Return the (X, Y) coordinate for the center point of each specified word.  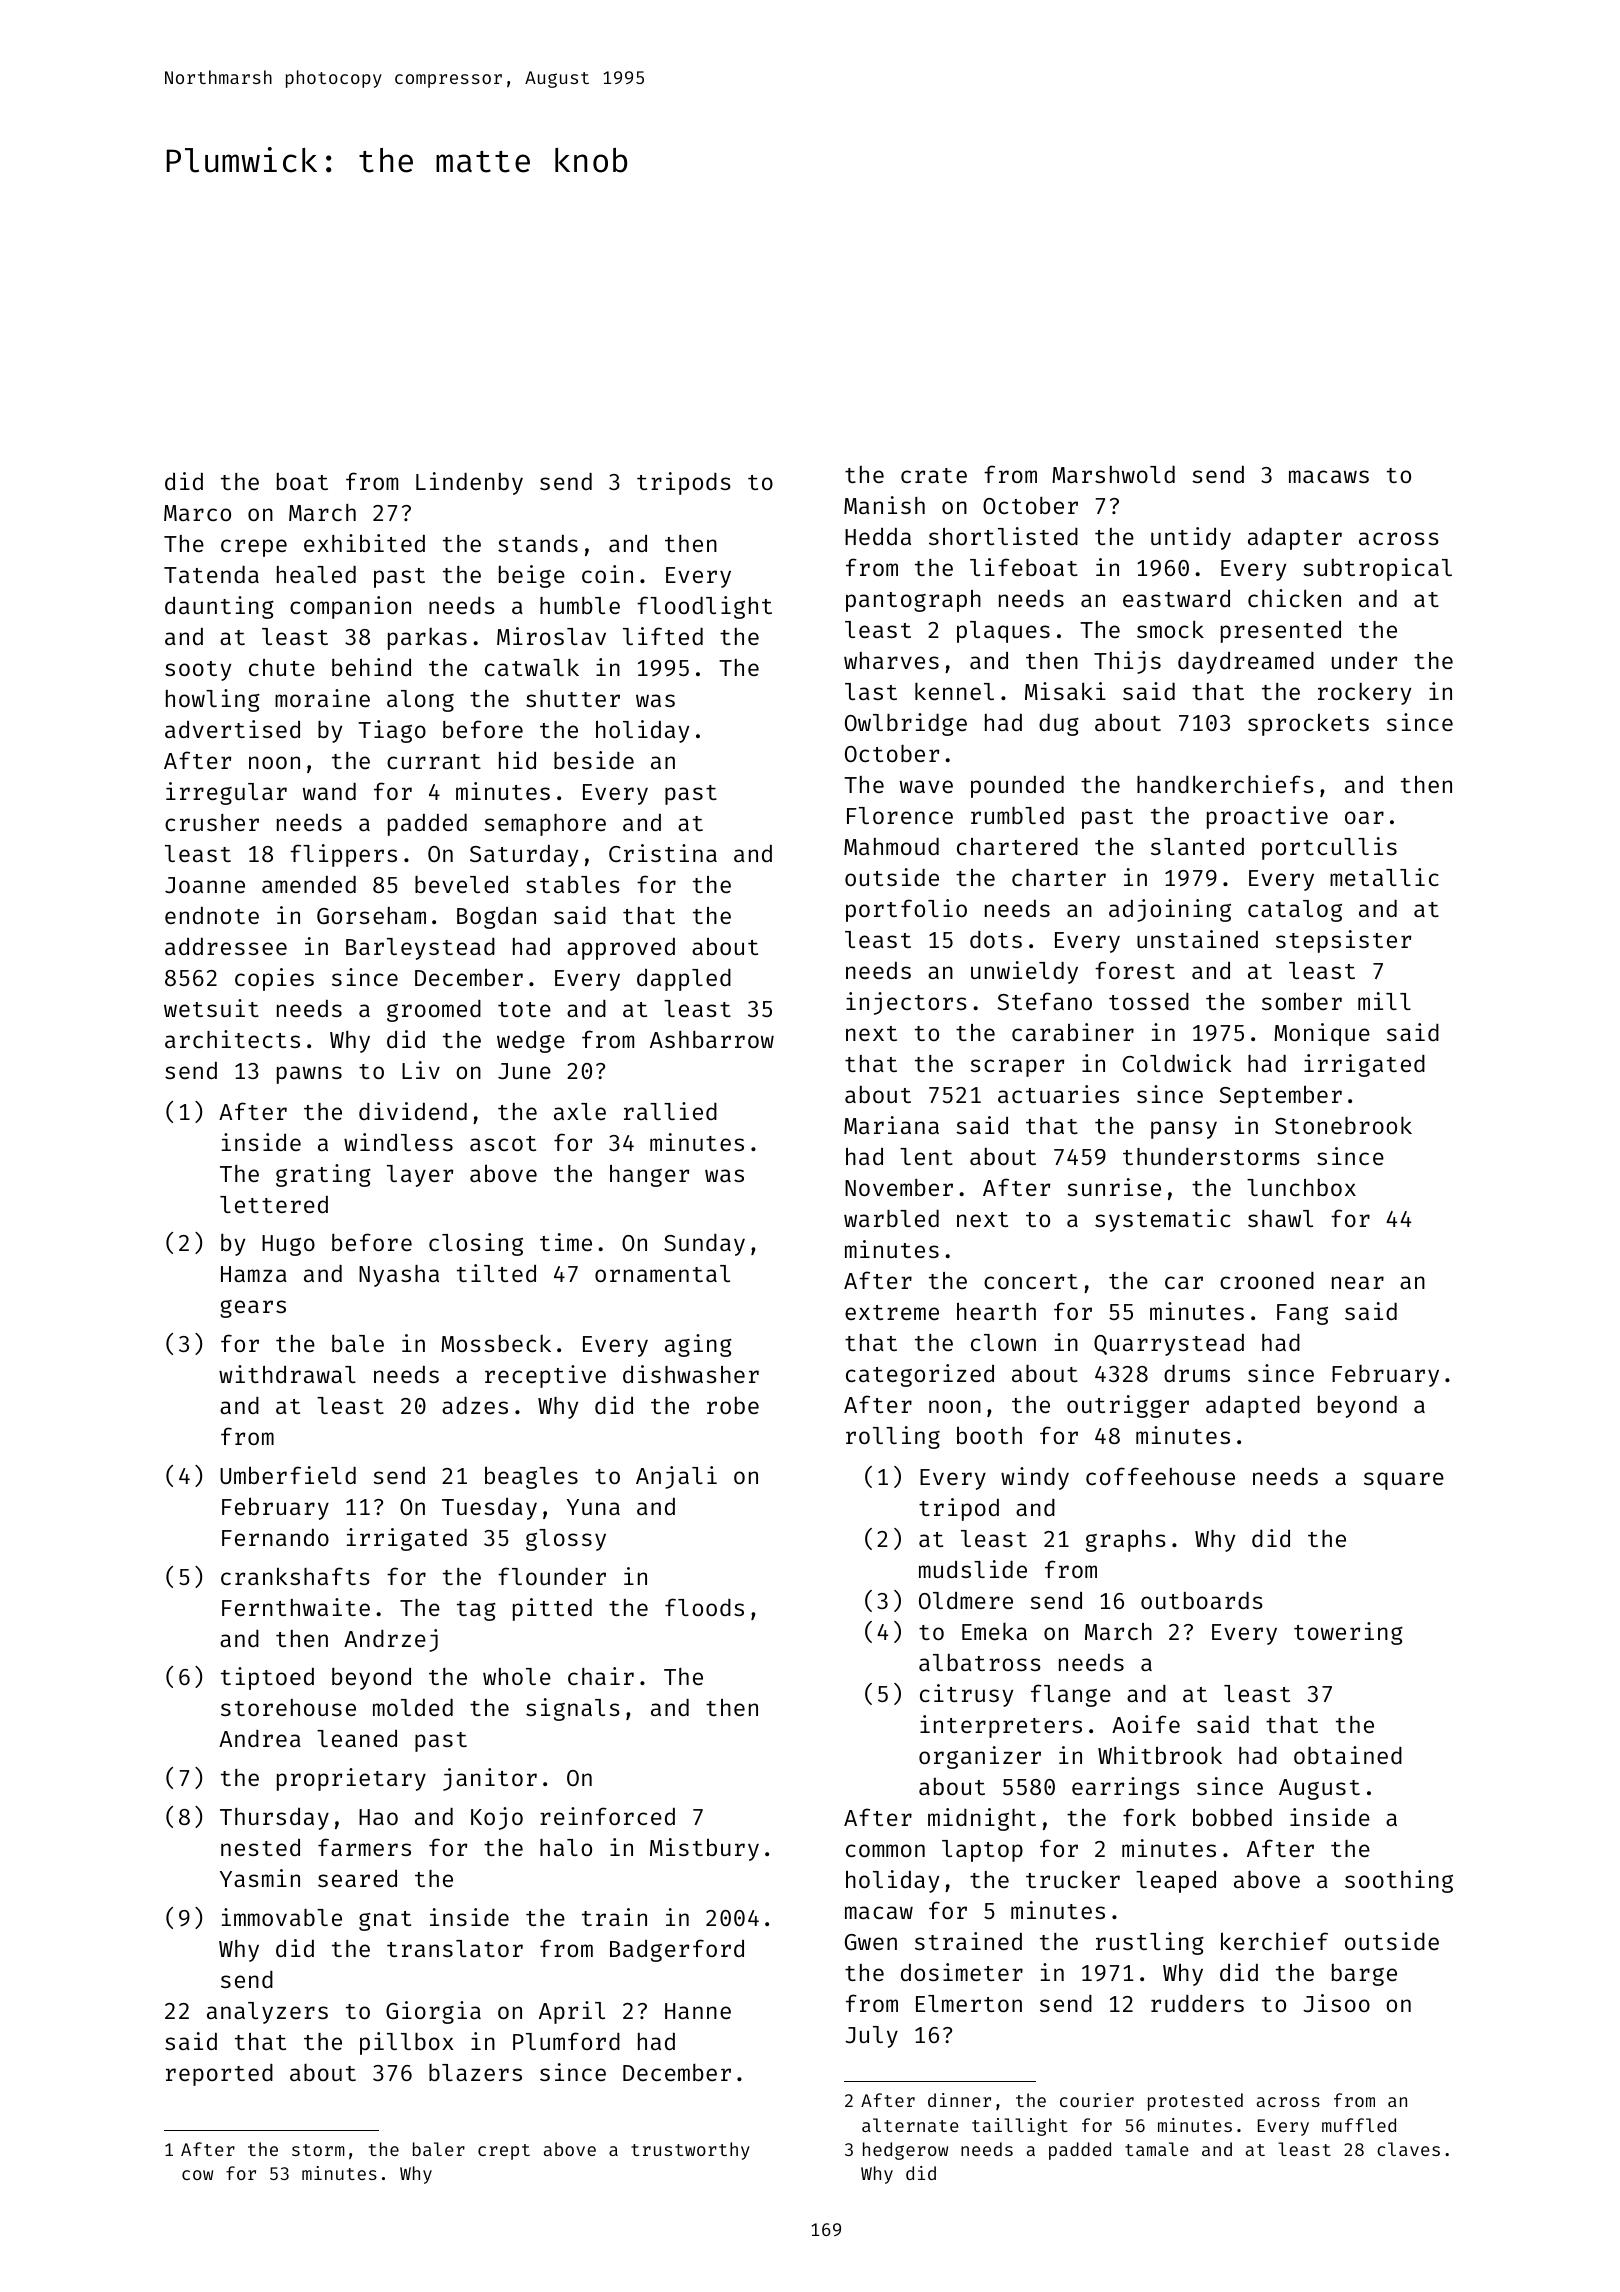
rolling (893, 1437)
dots (996, 939)
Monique (1322, 1034)
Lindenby (469, 483)
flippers (343, 855)
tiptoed (267, 1678)
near (1358, 1282)
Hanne (698, 2011)
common (885, 1850)
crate (934, 475)
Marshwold (1113, 474)
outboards (1202, 1600)
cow (197, 2175)
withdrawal (287, 1374)
